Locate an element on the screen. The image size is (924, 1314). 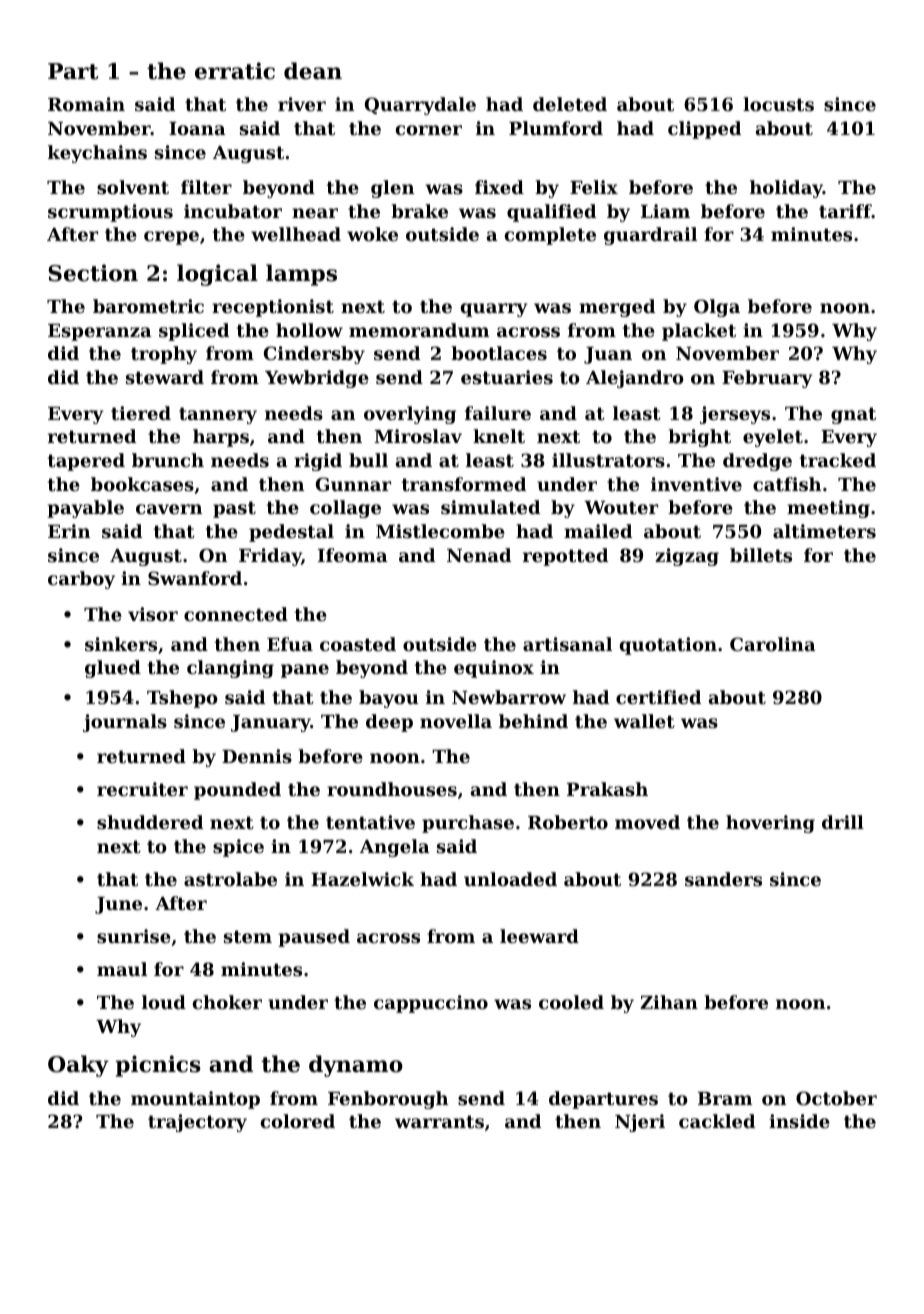
inventive is located at coordinates (696, 484).
